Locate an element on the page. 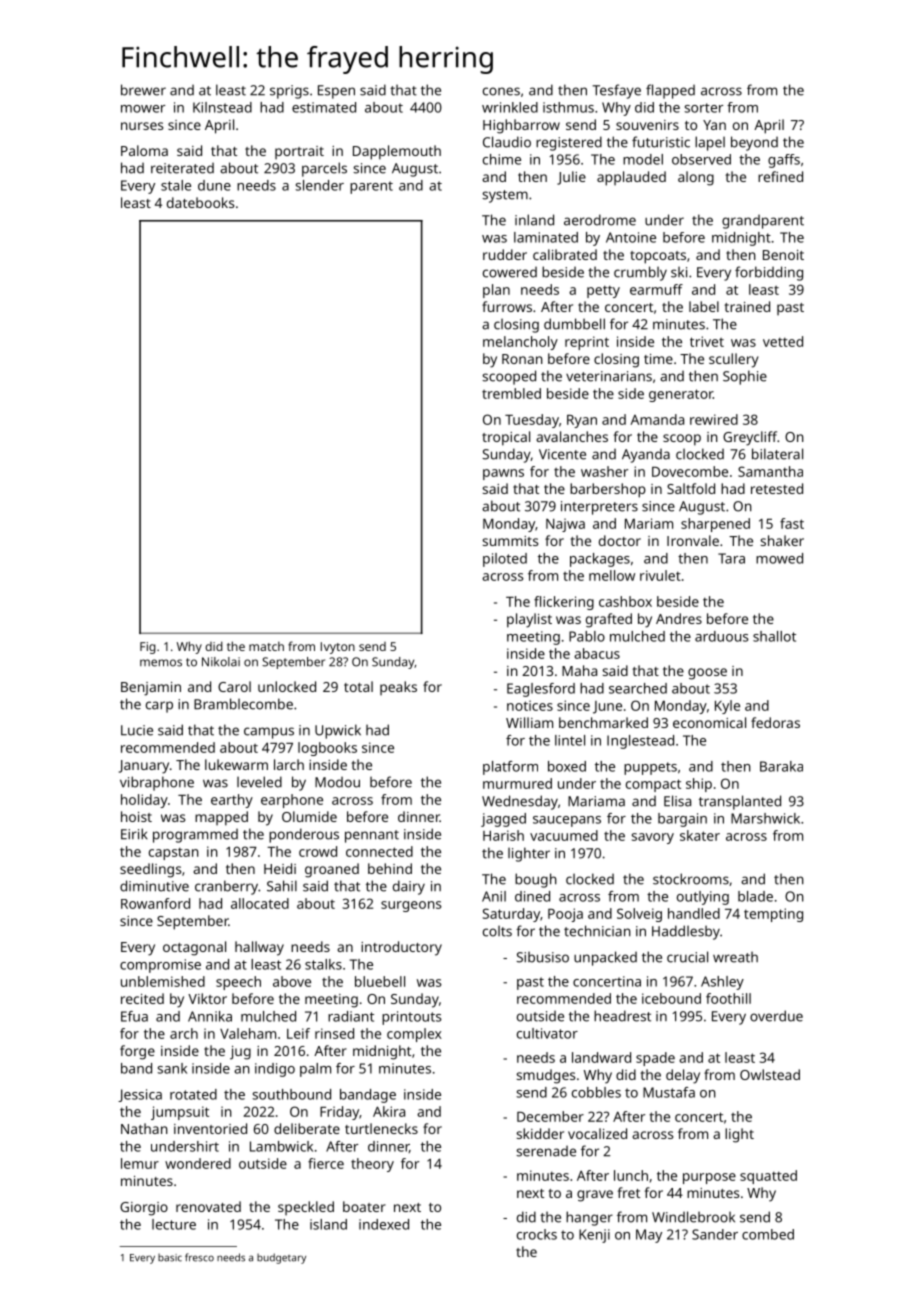 Image resolution: width=924 pixels, height=1308 pixels. Fig is located at coordinates (148, 648).
